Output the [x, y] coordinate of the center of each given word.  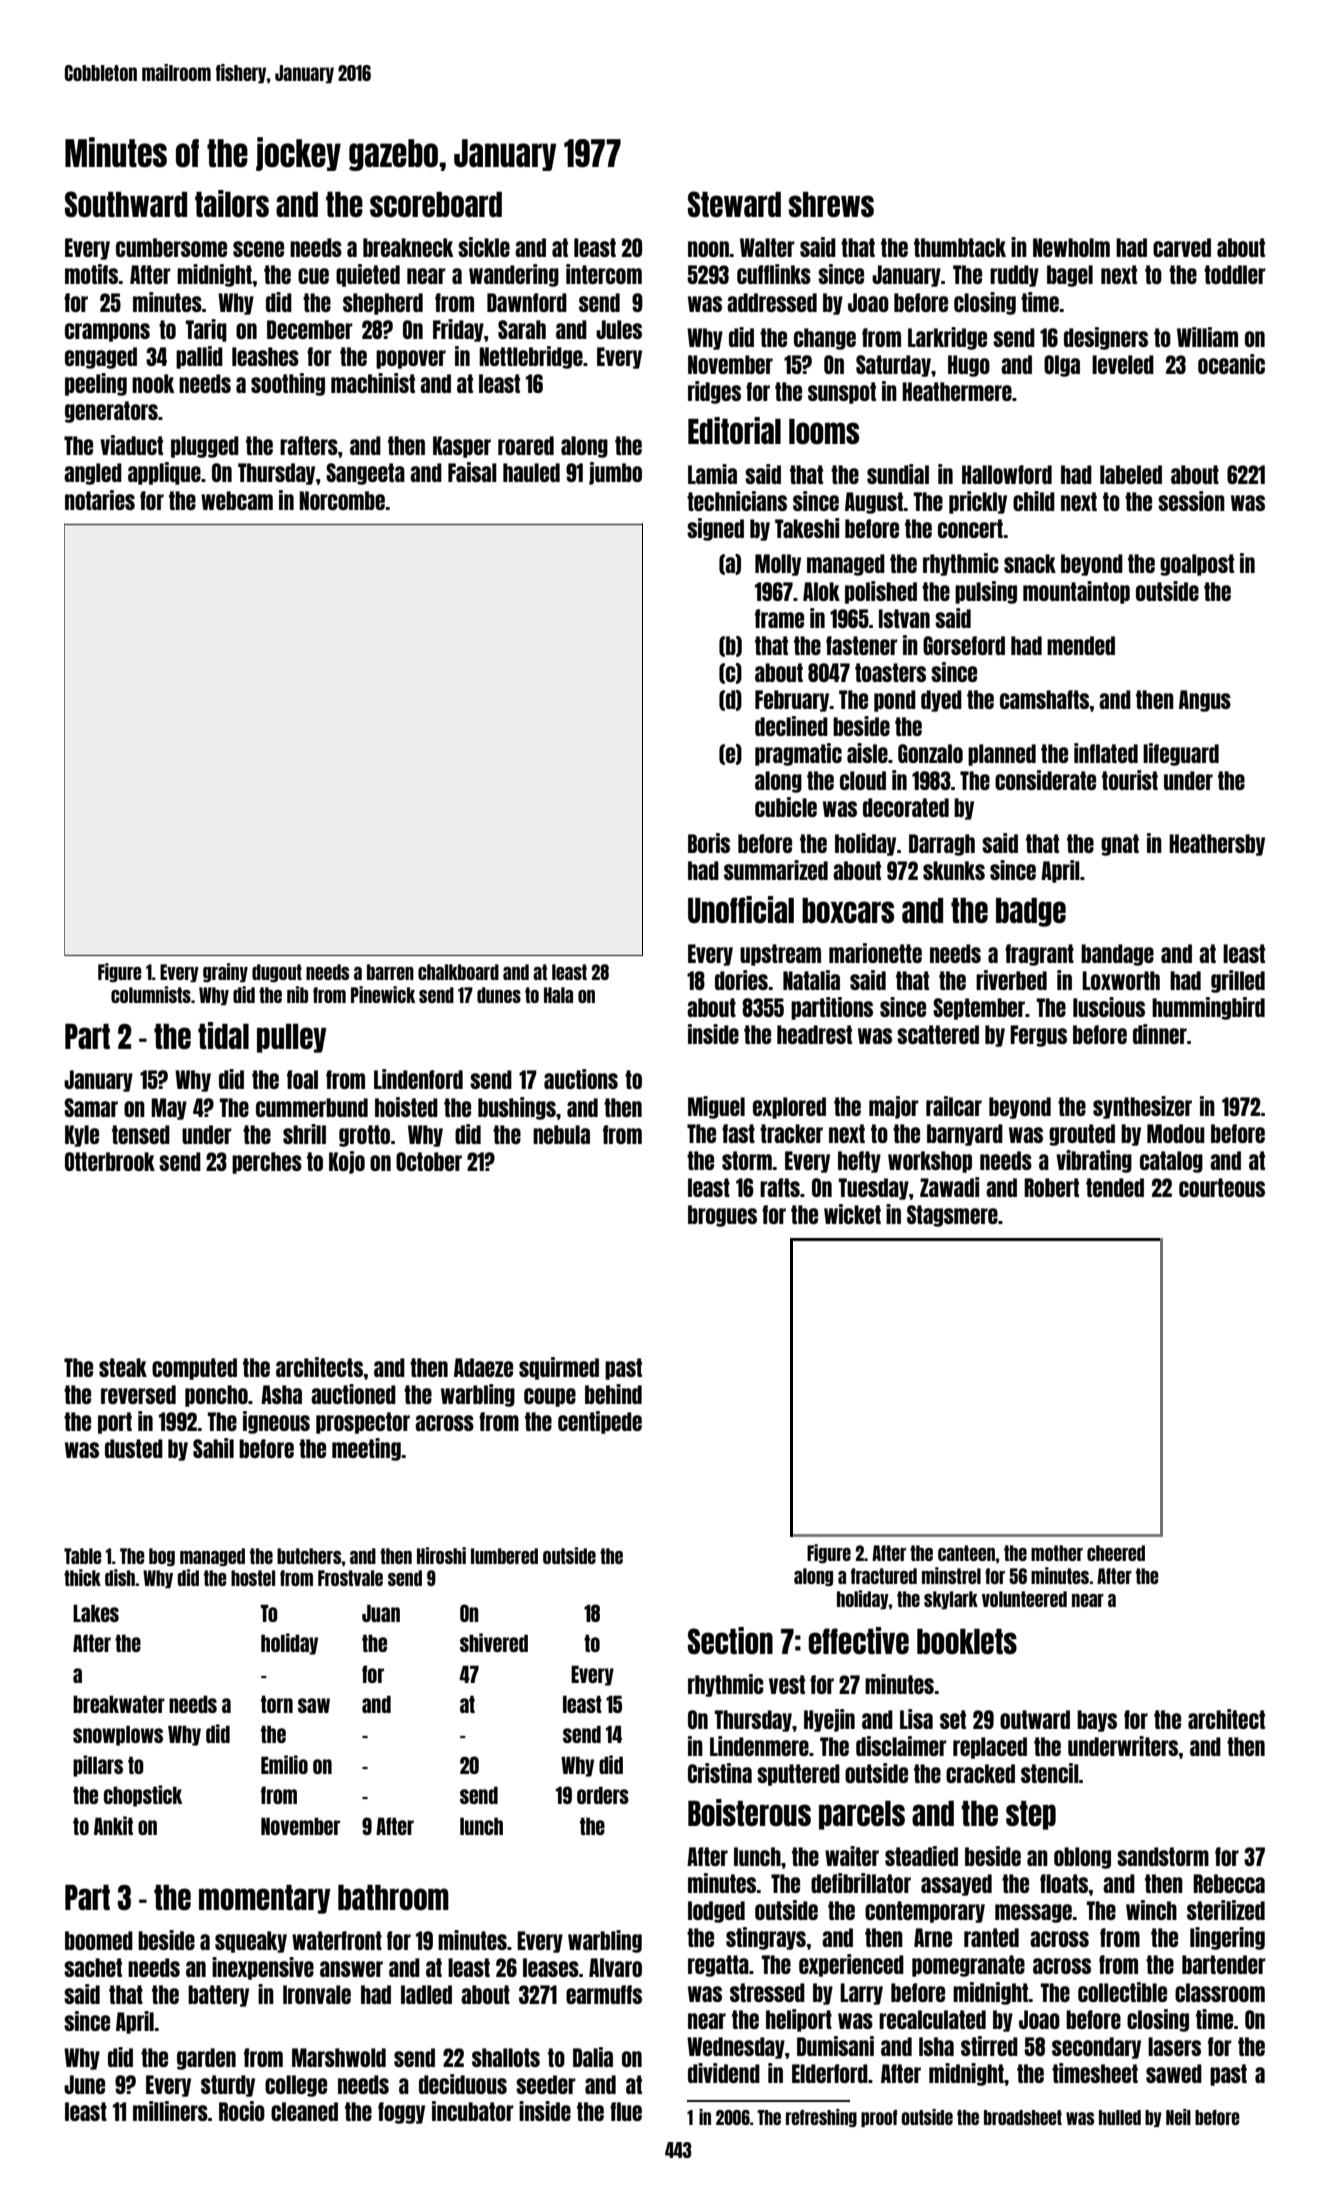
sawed [1174, 2073]
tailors [232, 203]
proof [879, 2118]
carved [1182, 247]
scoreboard [436, 204]
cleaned [304, 2111]
